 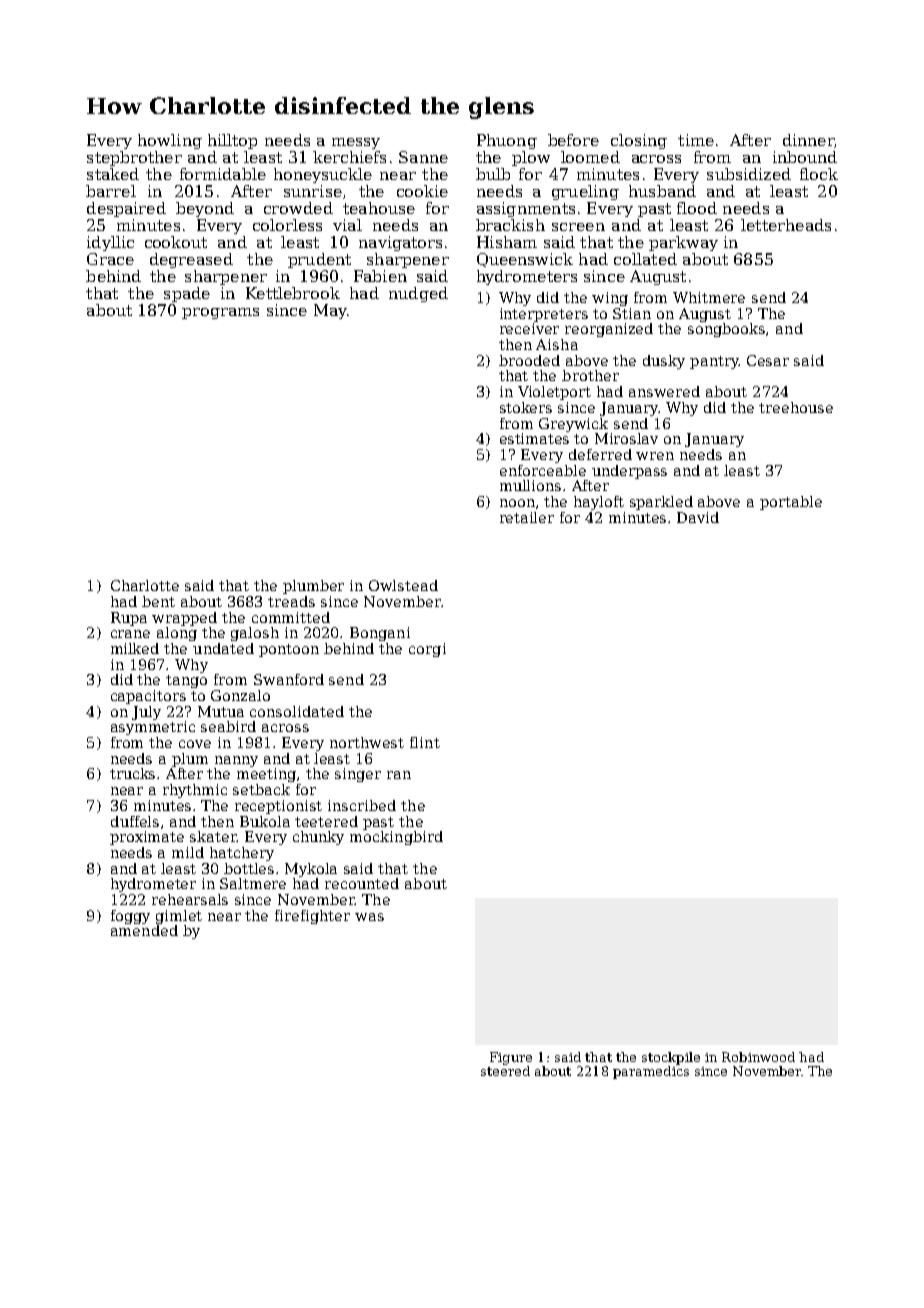 I want to click on dinner, so click(x=808, y=140).
